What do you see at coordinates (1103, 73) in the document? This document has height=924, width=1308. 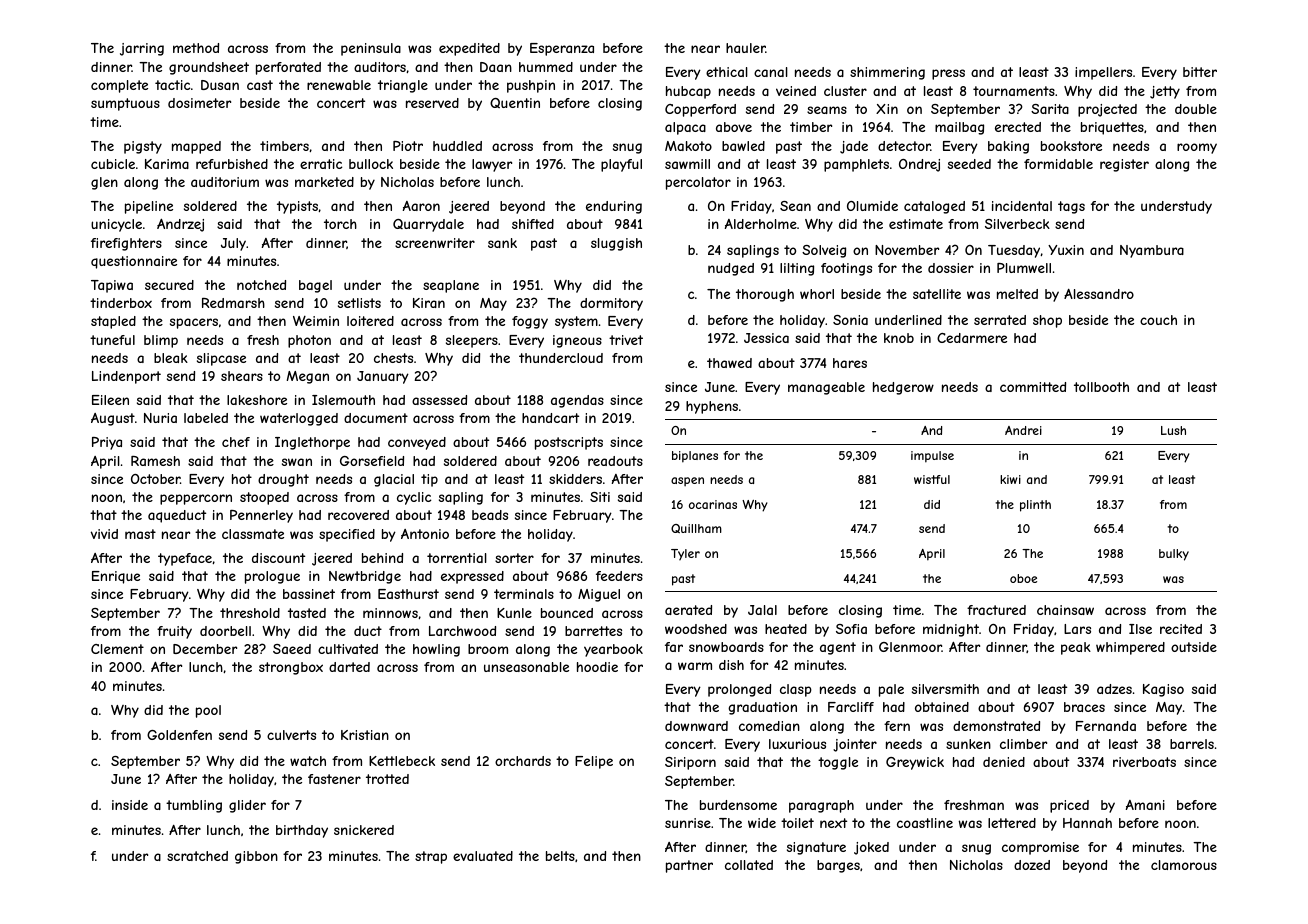 I see `impellers` at bounding box center [1103, 73].
